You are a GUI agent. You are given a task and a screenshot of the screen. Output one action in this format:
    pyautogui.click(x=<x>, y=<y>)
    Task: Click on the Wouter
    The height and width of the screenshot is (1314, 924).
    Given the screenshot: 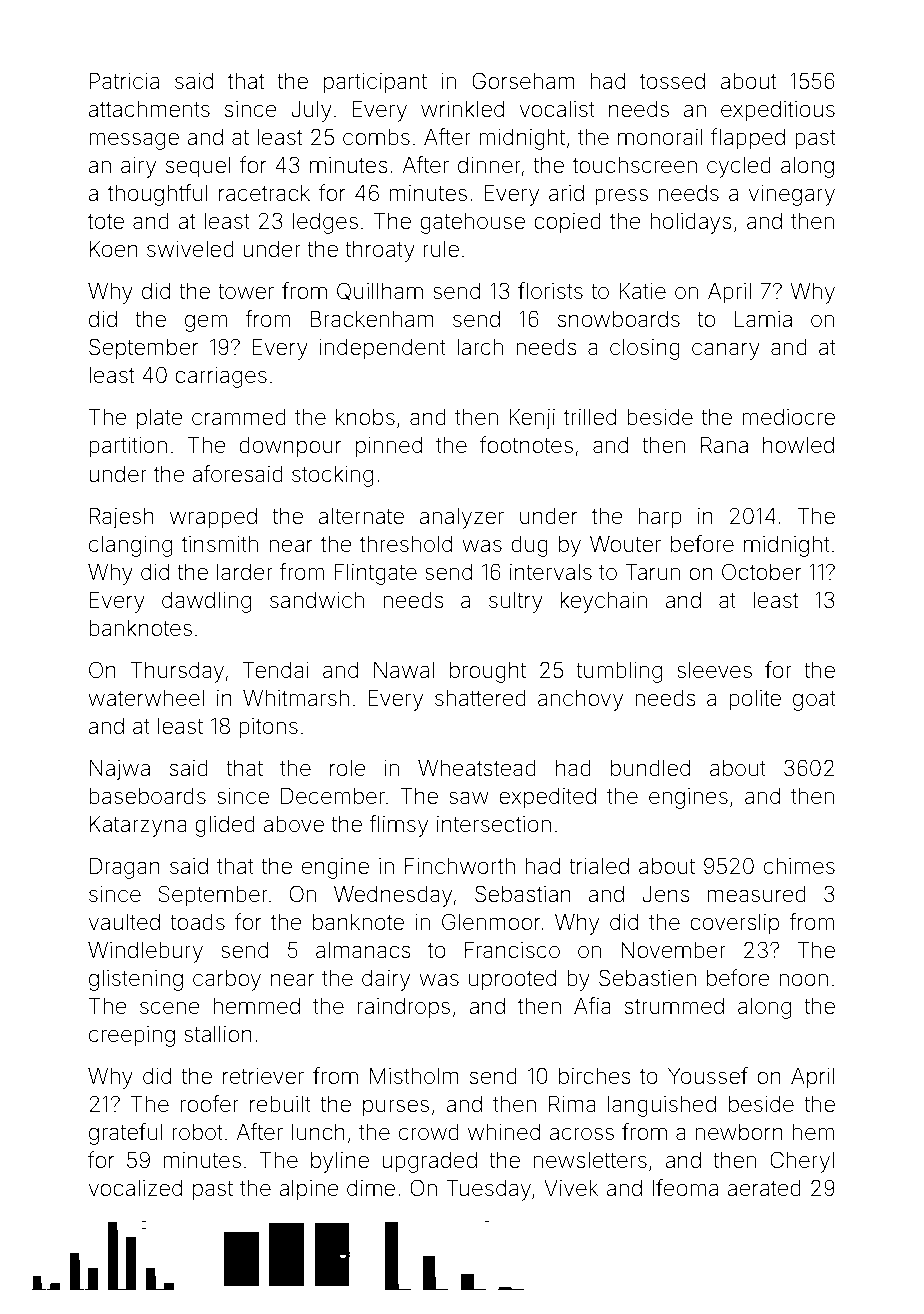 What is the action you would take?
    pyautogui.click(x=625, y=544)
